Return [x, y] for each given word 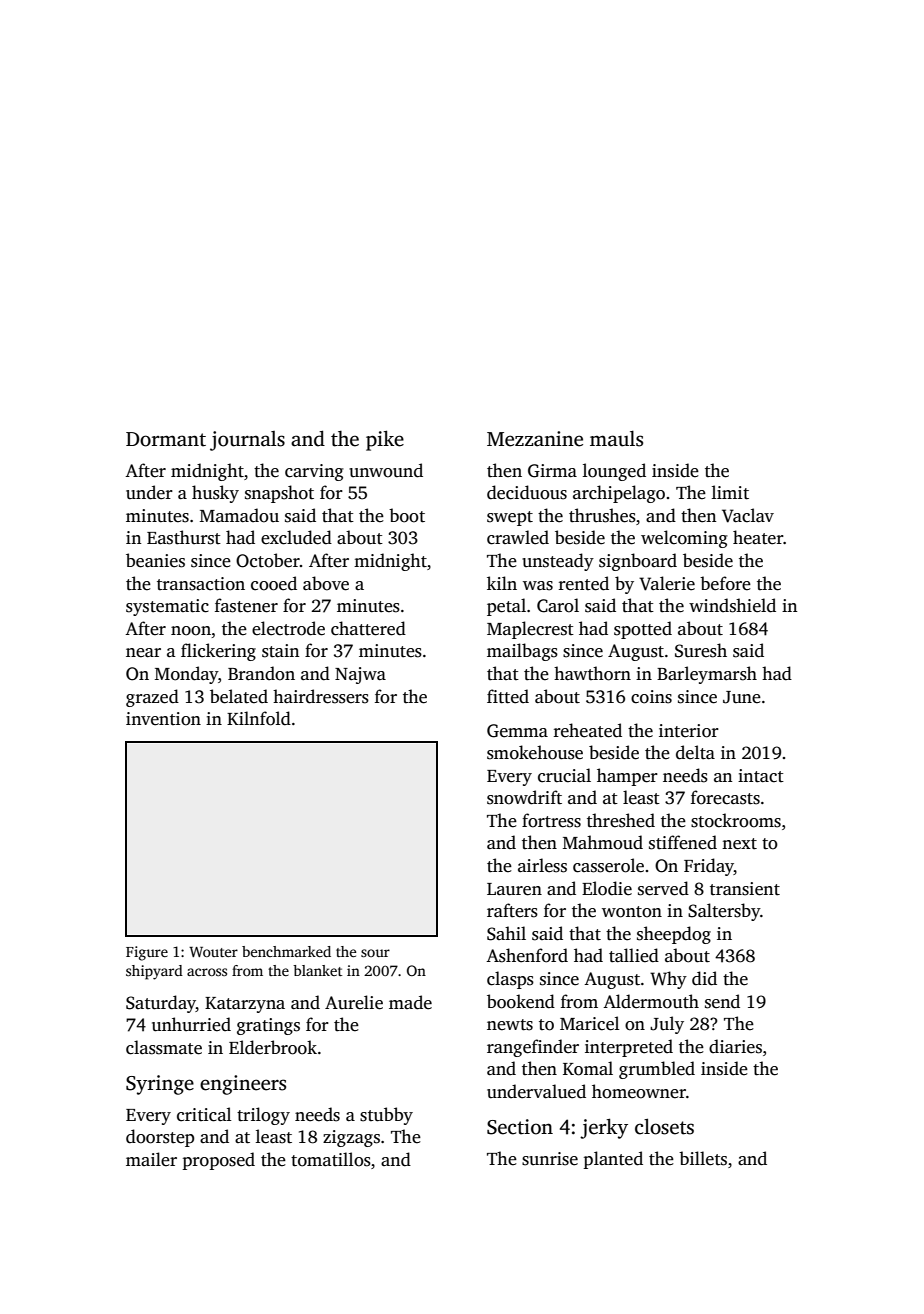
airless [542, 865]
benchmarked [286, 951]
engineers [243, 1085]
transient [745, 889]
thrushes [602, 515]
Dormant [166, 439]
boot [407, 515]
